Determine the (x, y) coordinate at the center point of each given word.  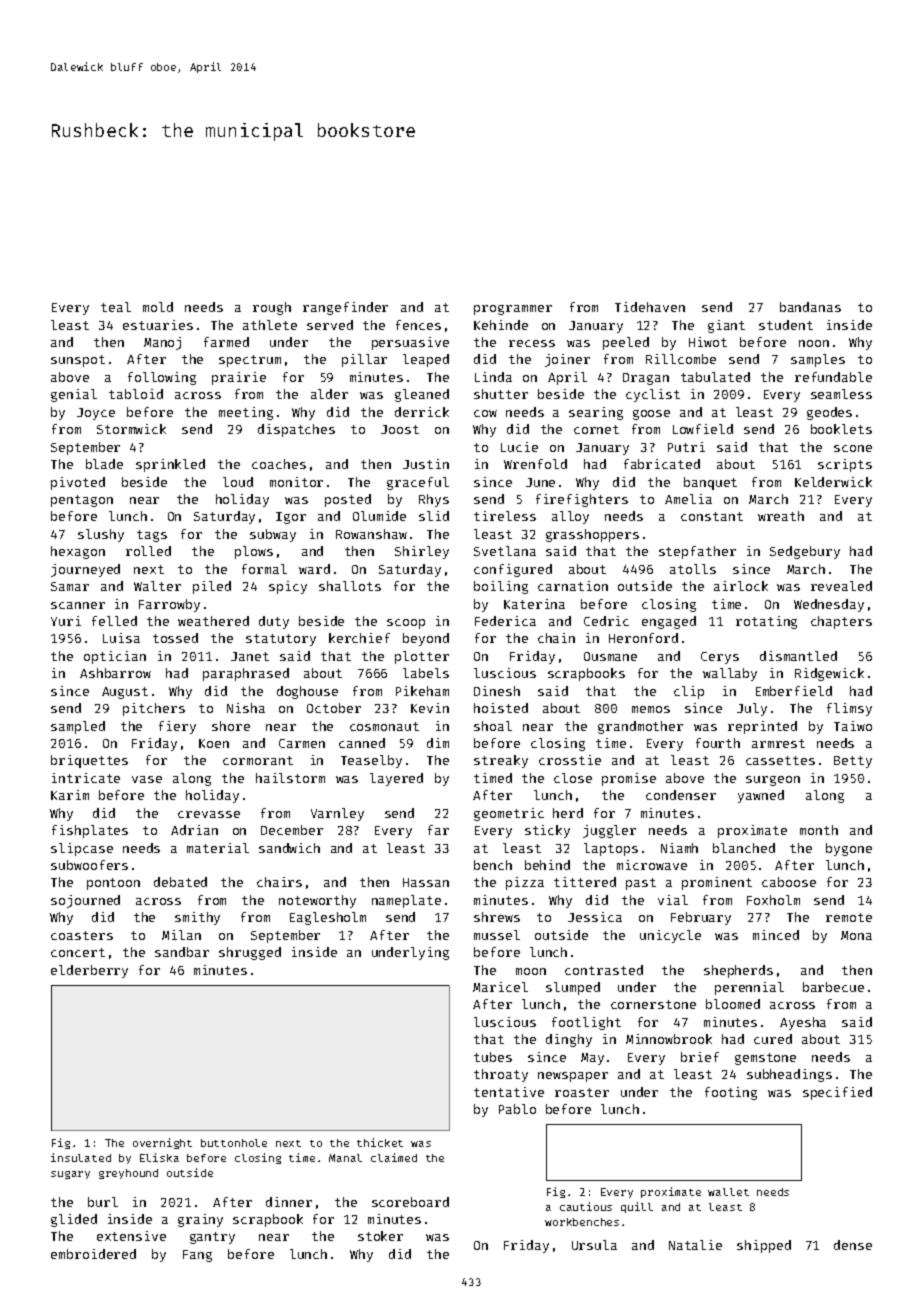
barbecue (833, 987)
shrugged (250, 953)
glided (74, 1220)
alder (329, 394)
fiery (177, 727)
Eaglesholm (328, 918)
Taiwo (853, 726)
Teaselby (371, 761)
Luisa (121, 638)
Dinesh (497, 691)
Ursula (594, 1245)
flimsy (849, 709)
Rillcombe (681, 359)
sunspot (78, 361)
